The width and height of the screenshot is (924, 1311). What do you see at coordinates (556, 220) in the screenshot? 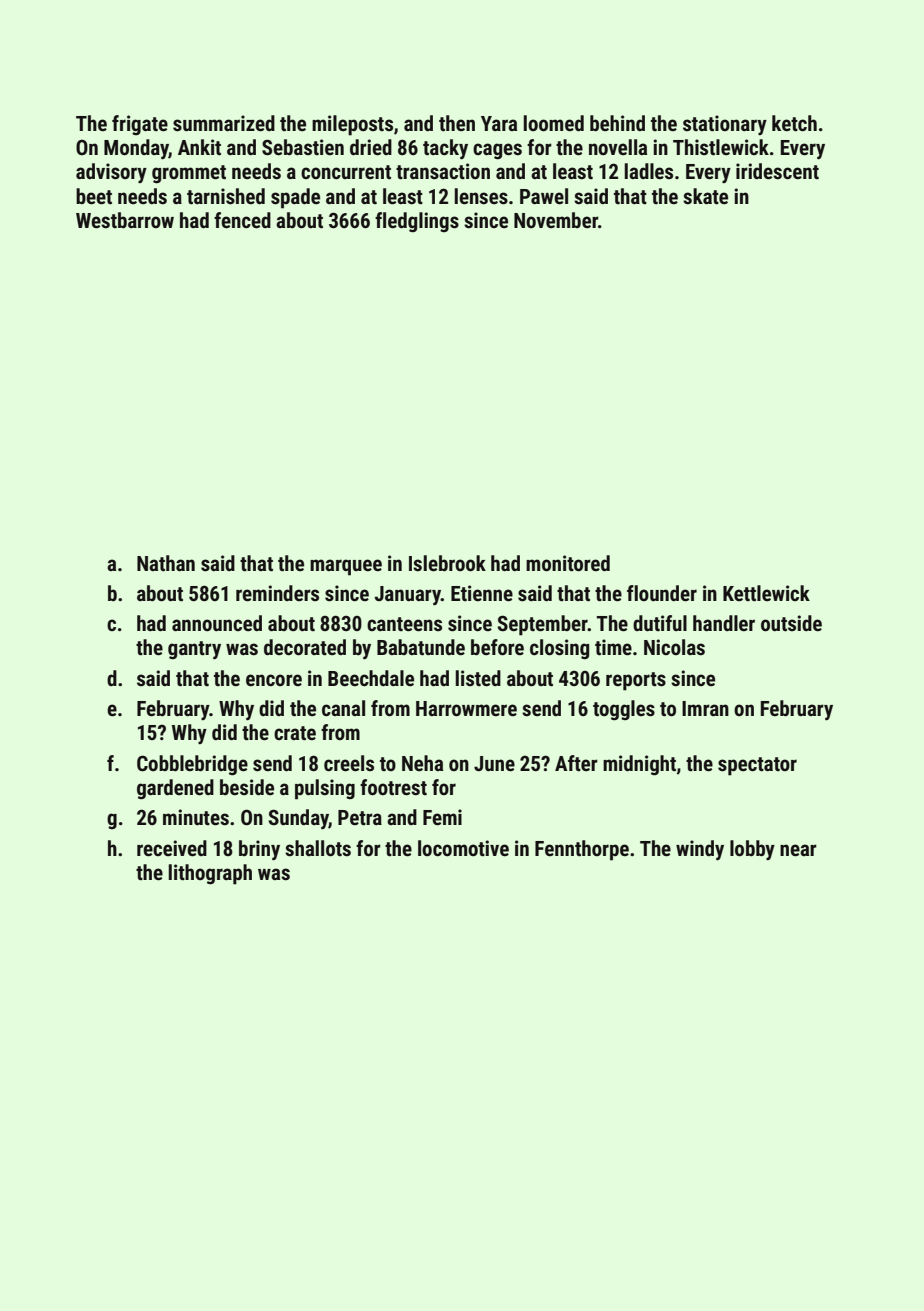
I see `November` at bounding box center [556, 220].
